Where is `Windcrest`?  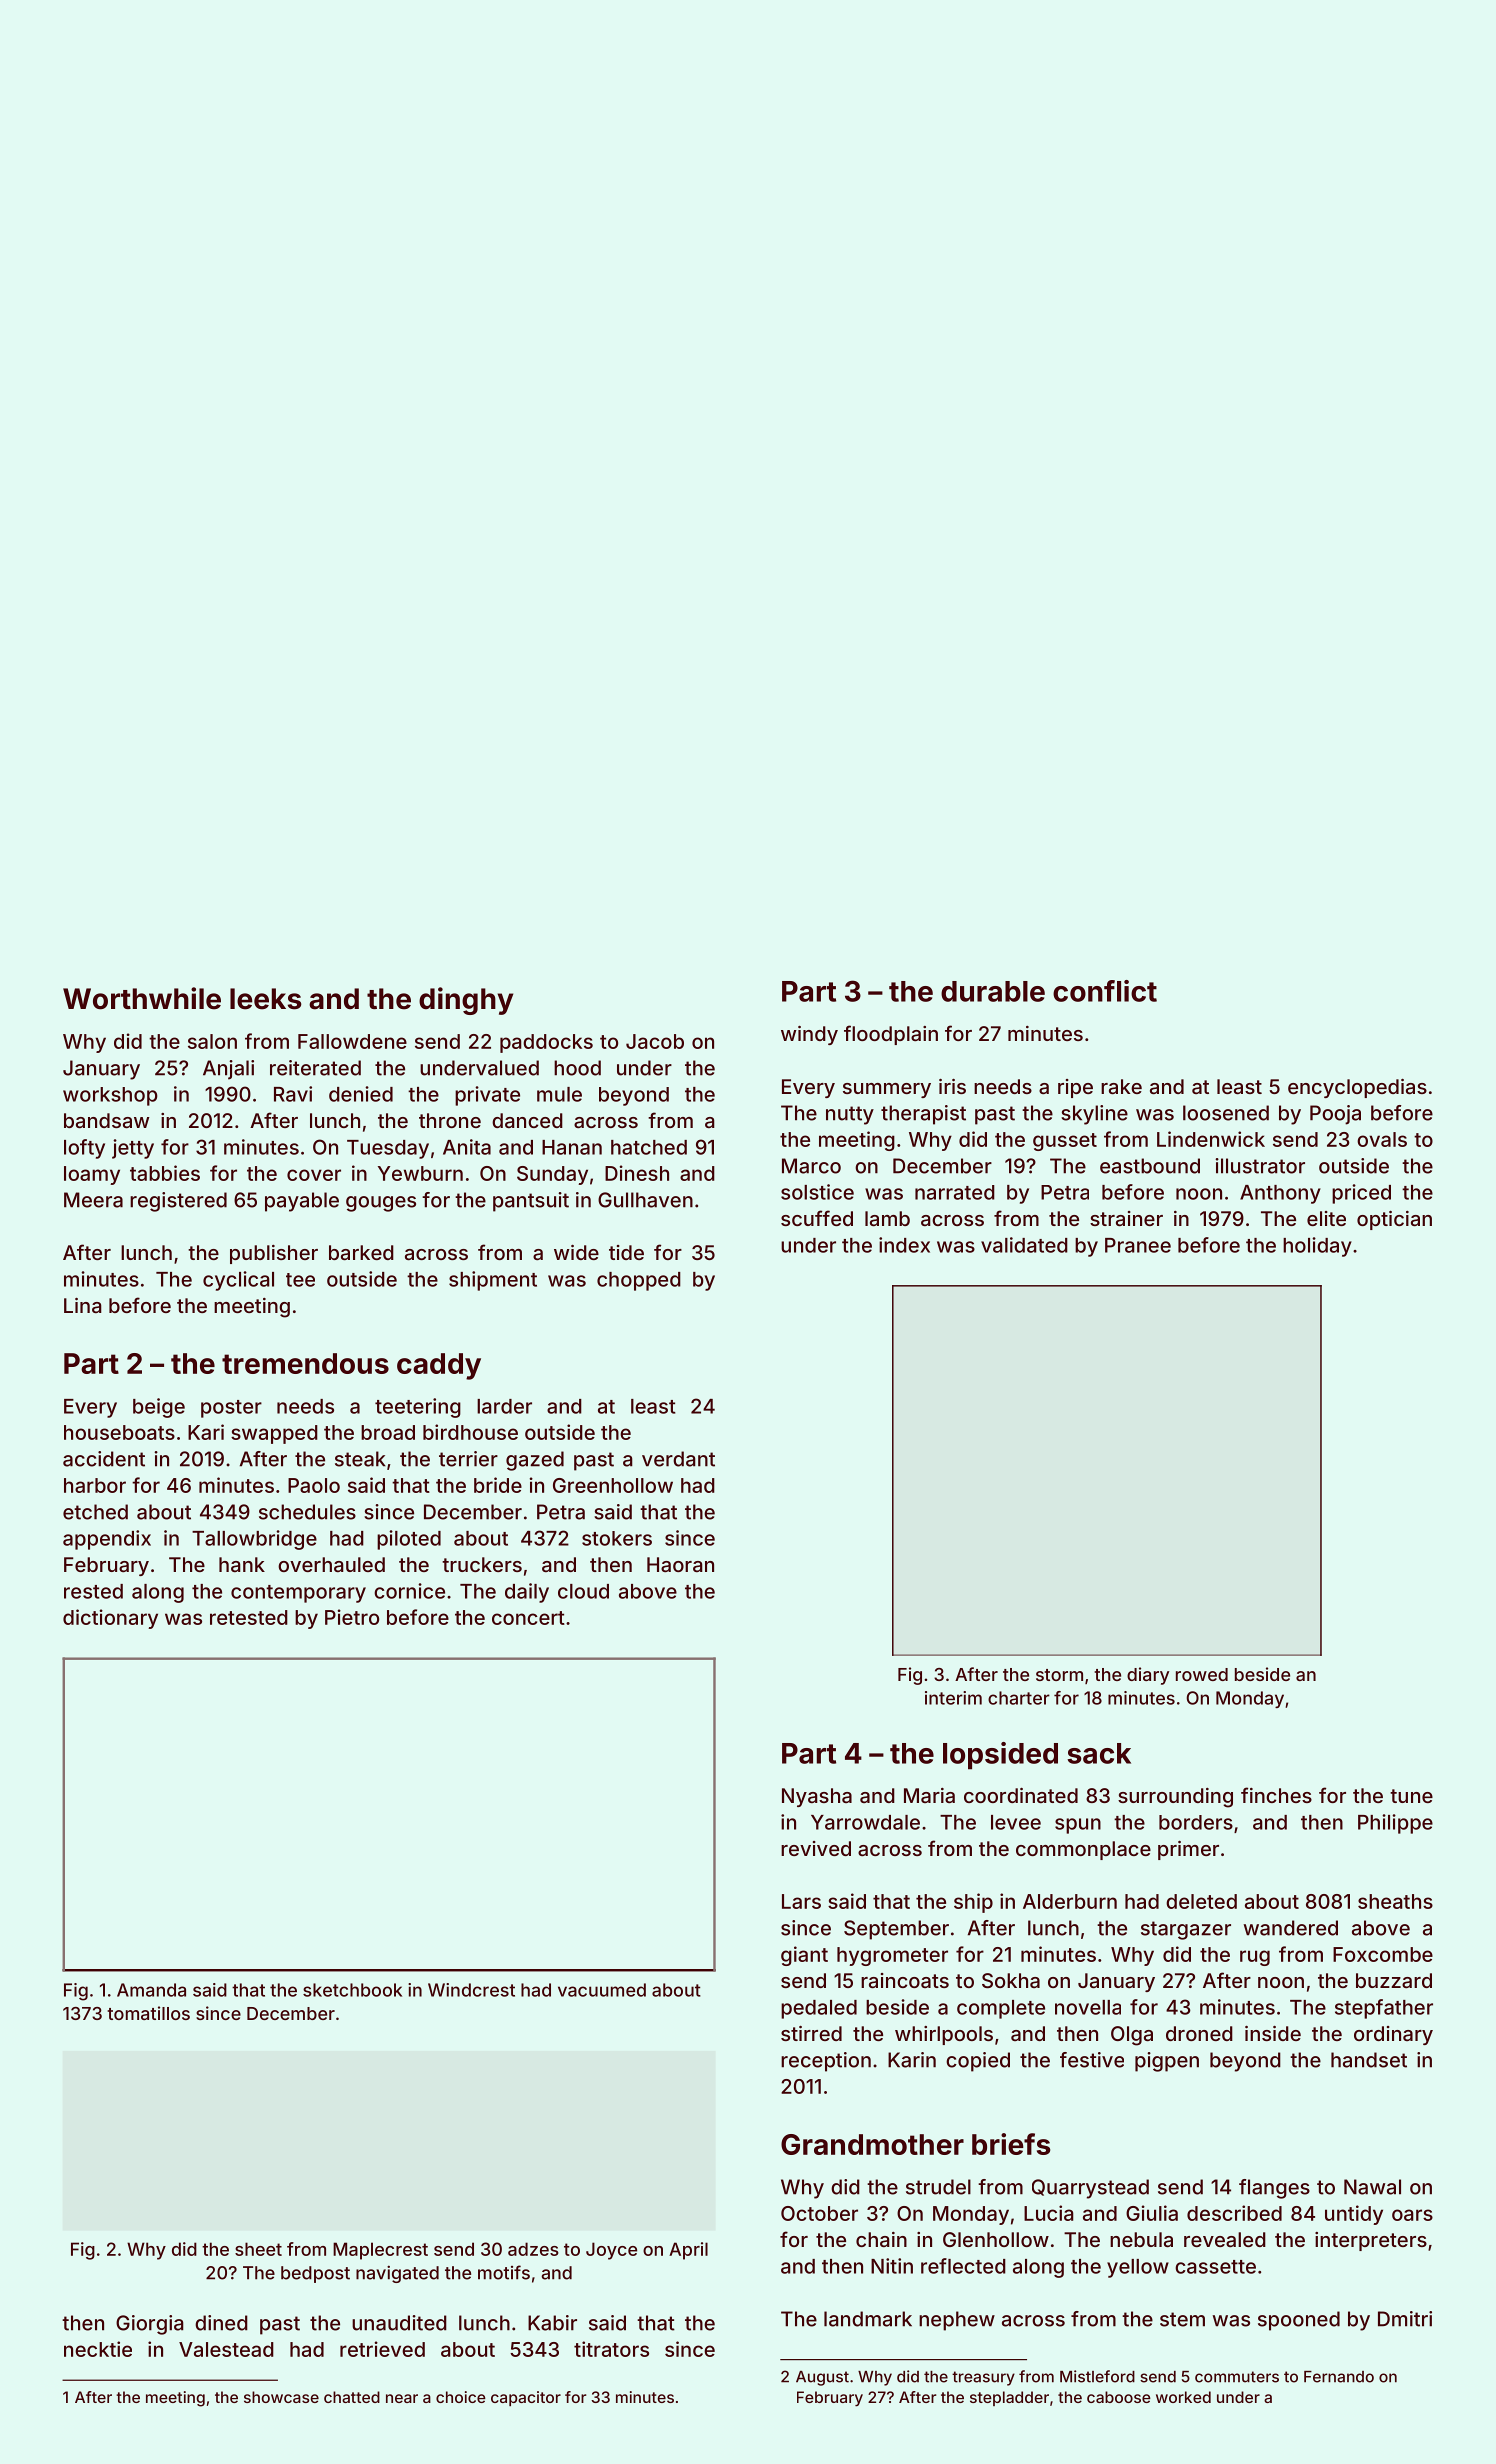 Windcrest is located at coordinates (471, 1990).
